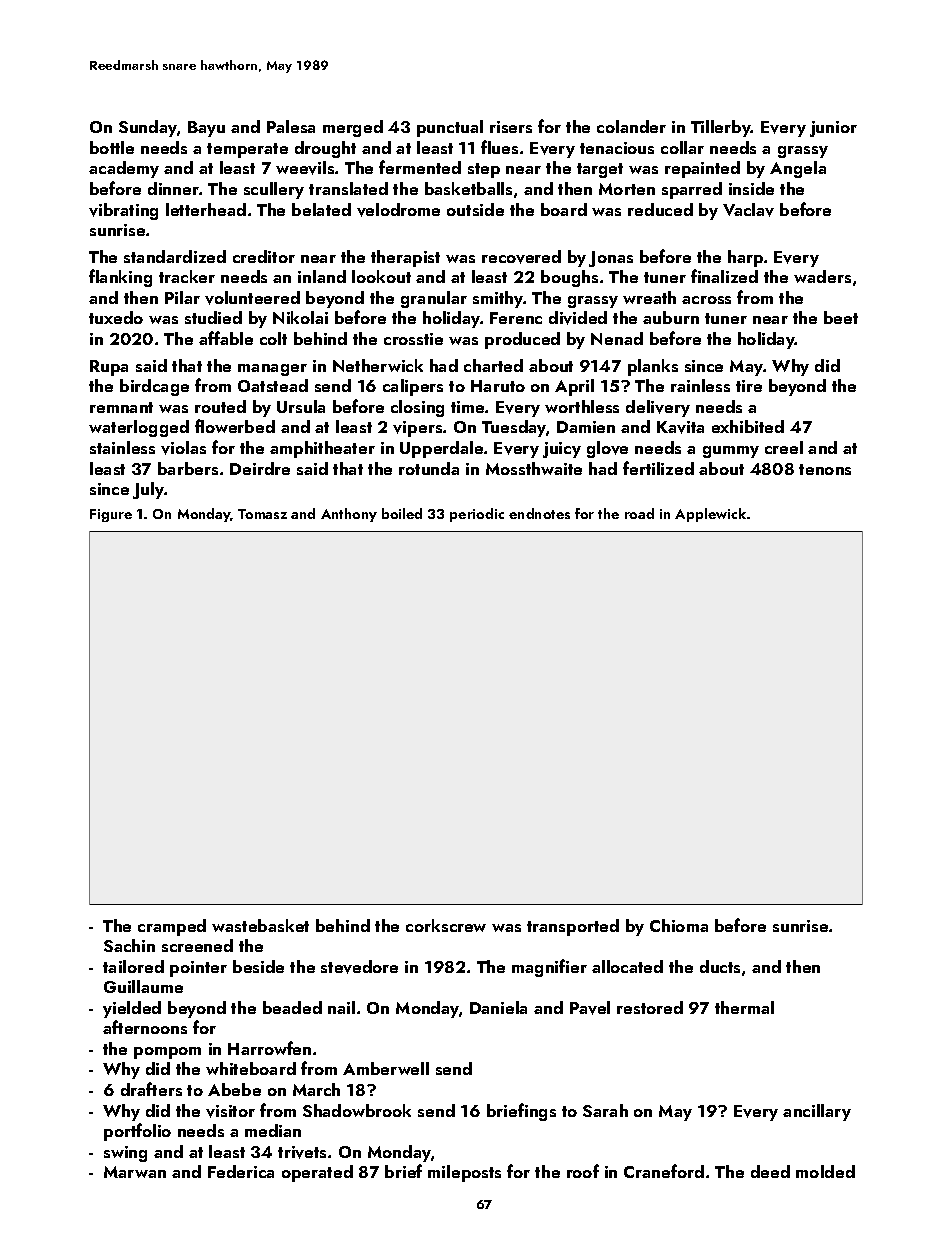 The image size is (952, 1233). I want to click on tuxedo, so click(116, 317).
